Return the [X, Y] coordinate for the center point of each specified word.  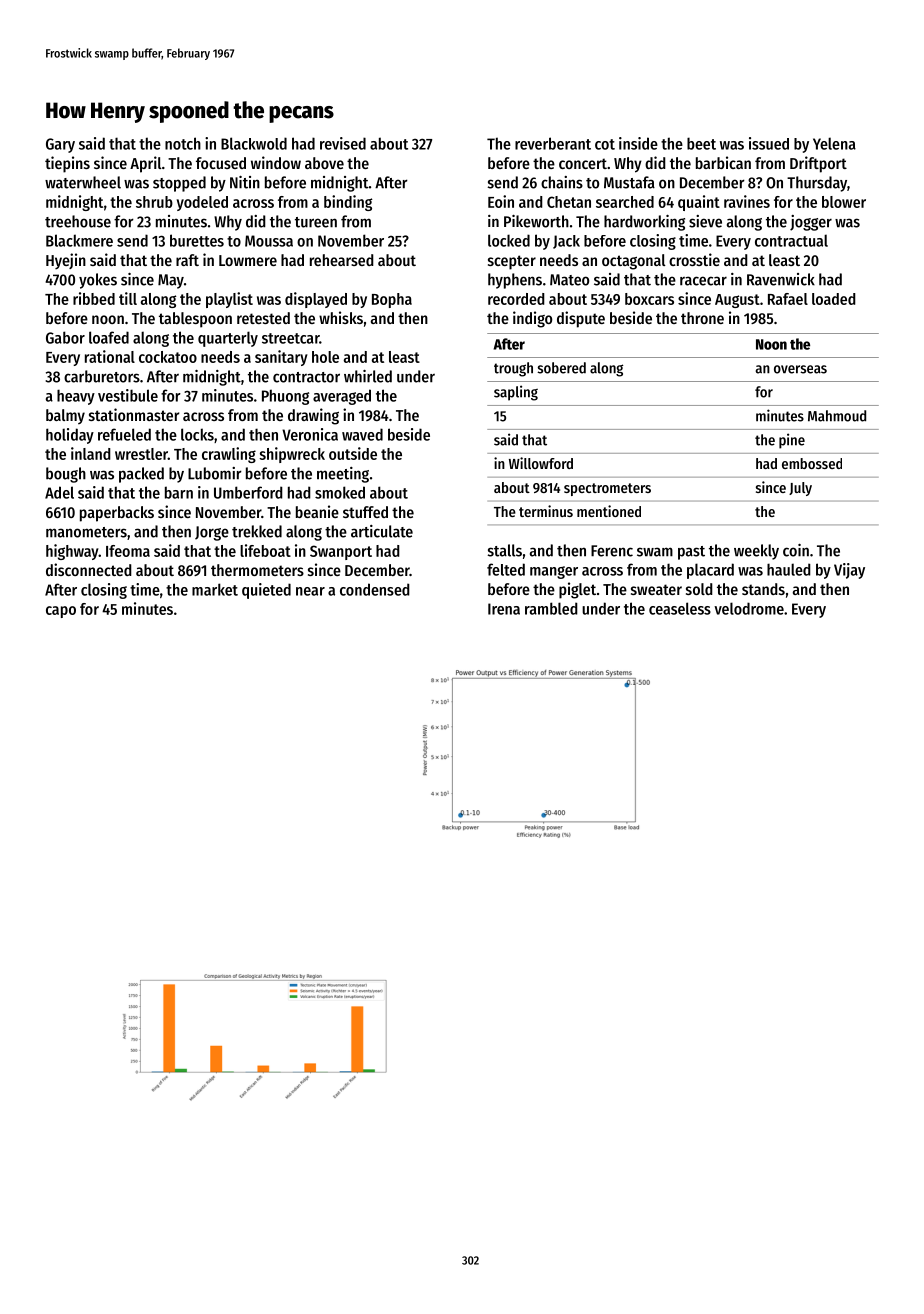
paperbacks [117, 514]
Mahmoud [837, 416]
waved [362, 434]
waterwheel [83, 182]
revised [343, 143]
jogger [811, 223]
